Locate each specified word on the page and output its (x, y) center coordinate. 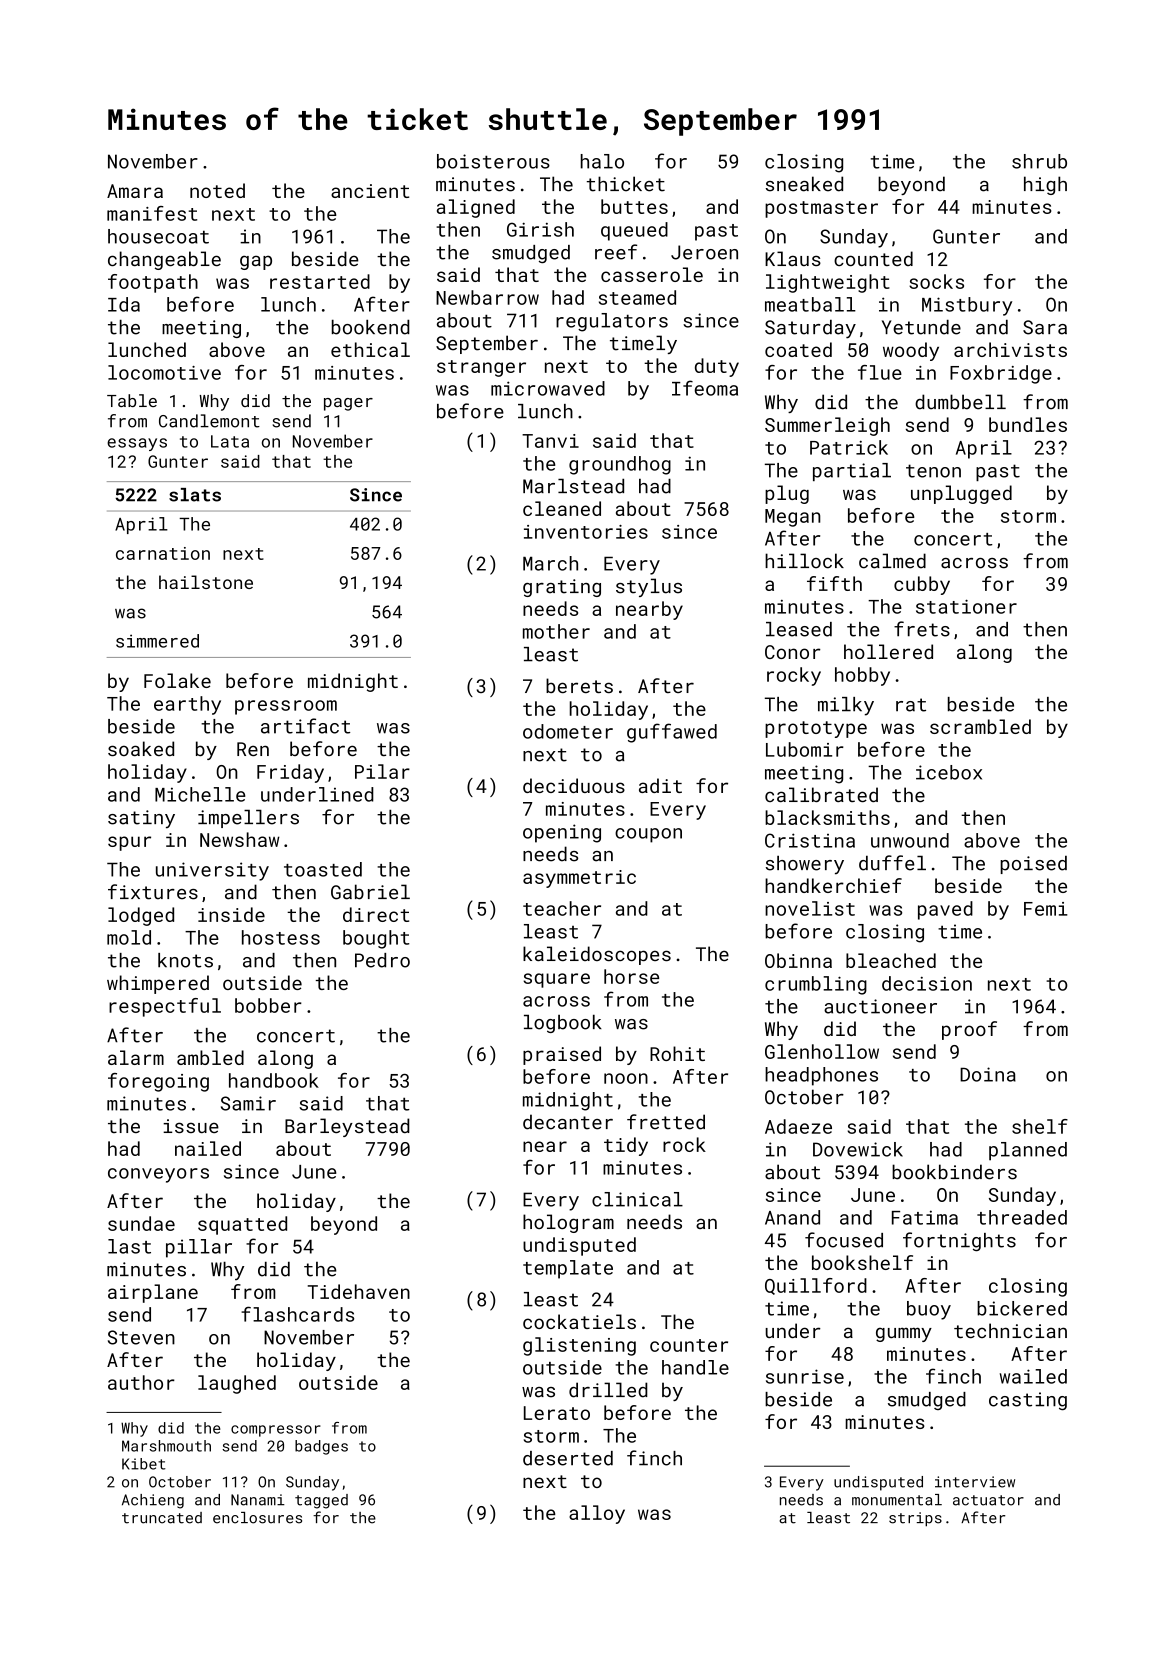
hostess (281, 937)
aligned (476, 208)
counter (689, 1345)
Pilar (382, 771)
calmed (892, 561)
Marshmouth (166, 1446)
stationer (966, 606)
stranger (481, 368)
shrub (1039, 161)
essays (137, 444)
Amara (135, 191)
